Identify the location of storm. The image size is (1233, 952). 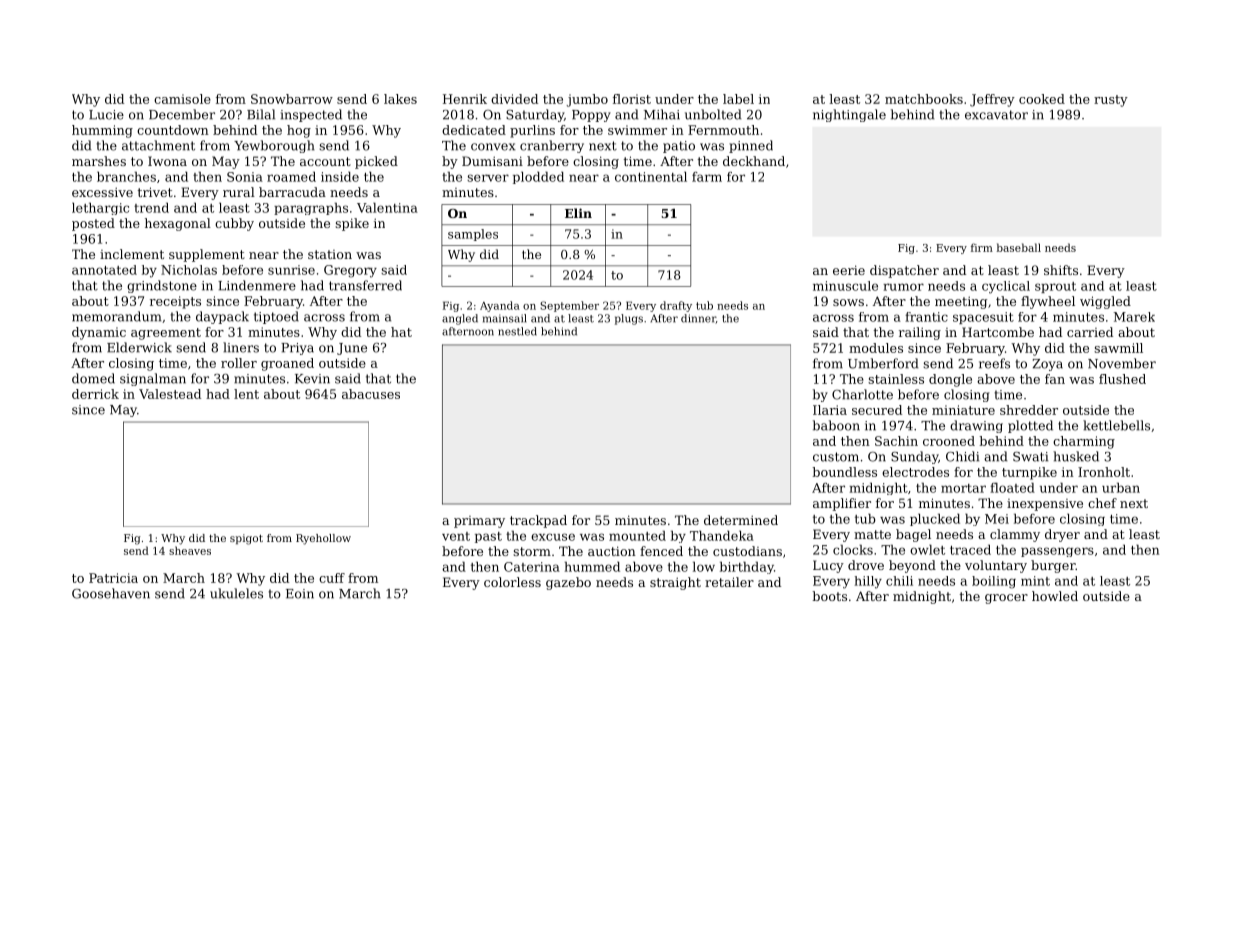
(532, 551).
